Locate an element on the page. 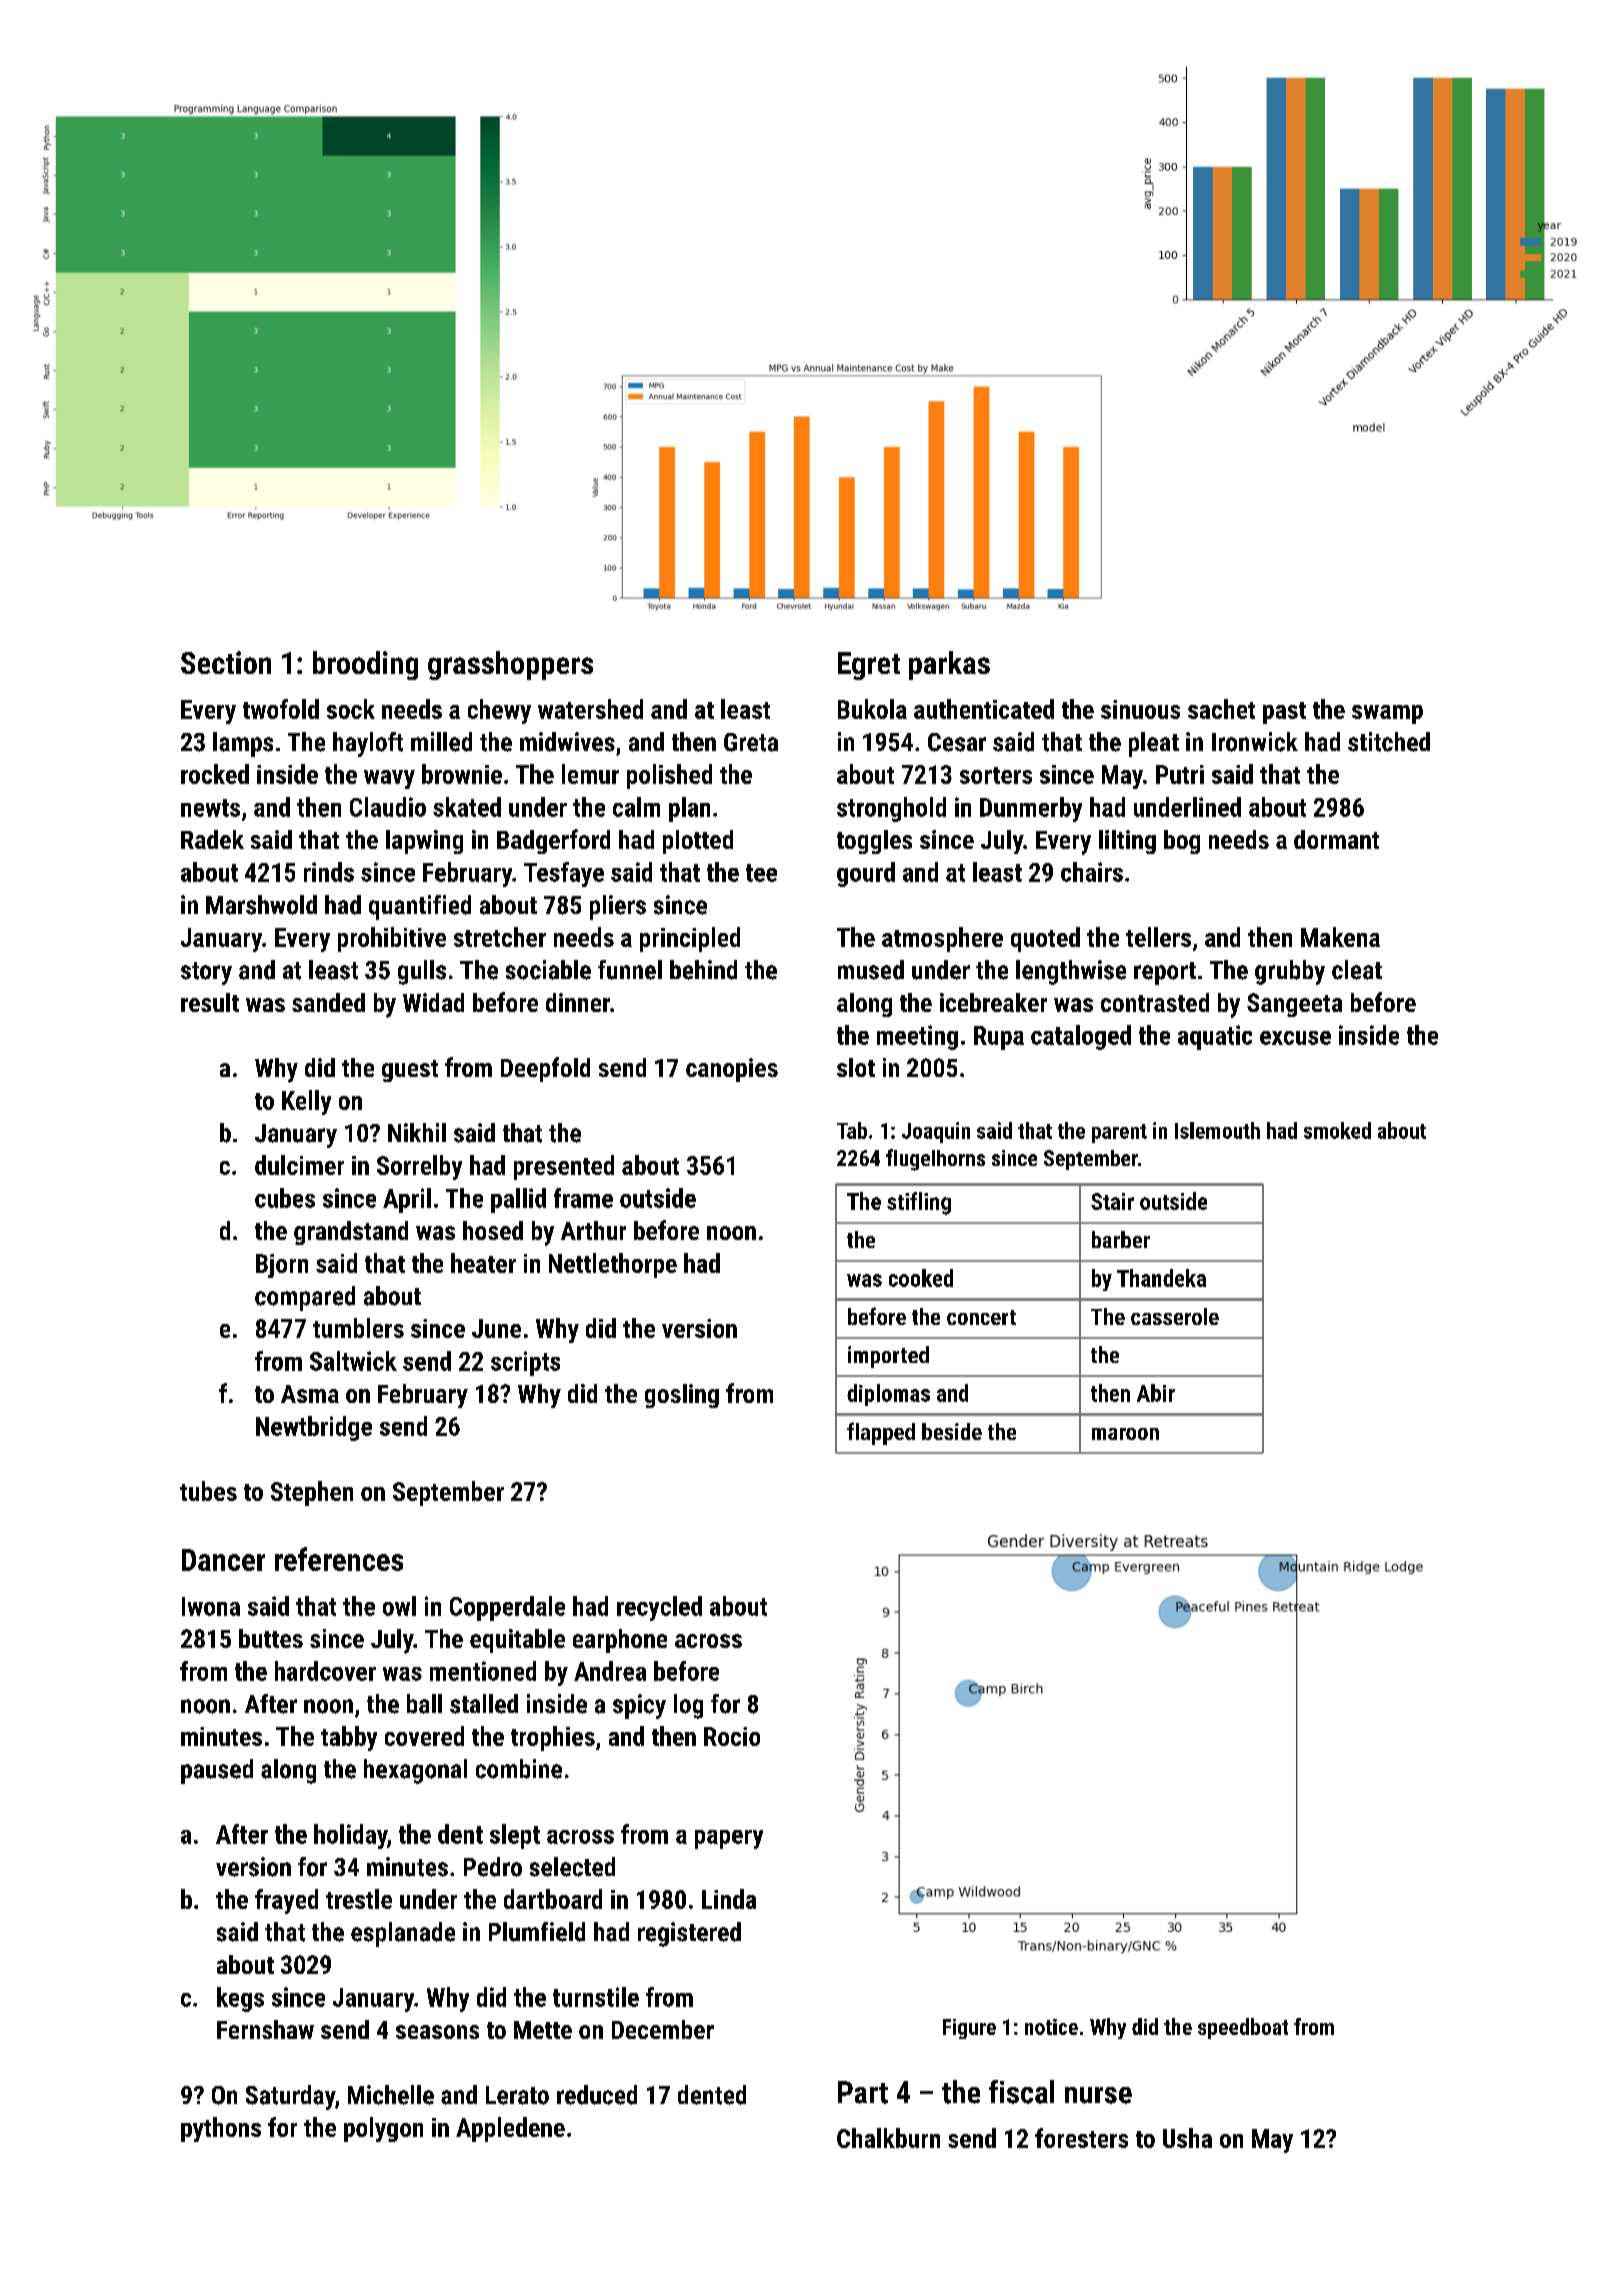 This image has height=2292, width=1620. flapped is located at coordinates (881, 1433).
